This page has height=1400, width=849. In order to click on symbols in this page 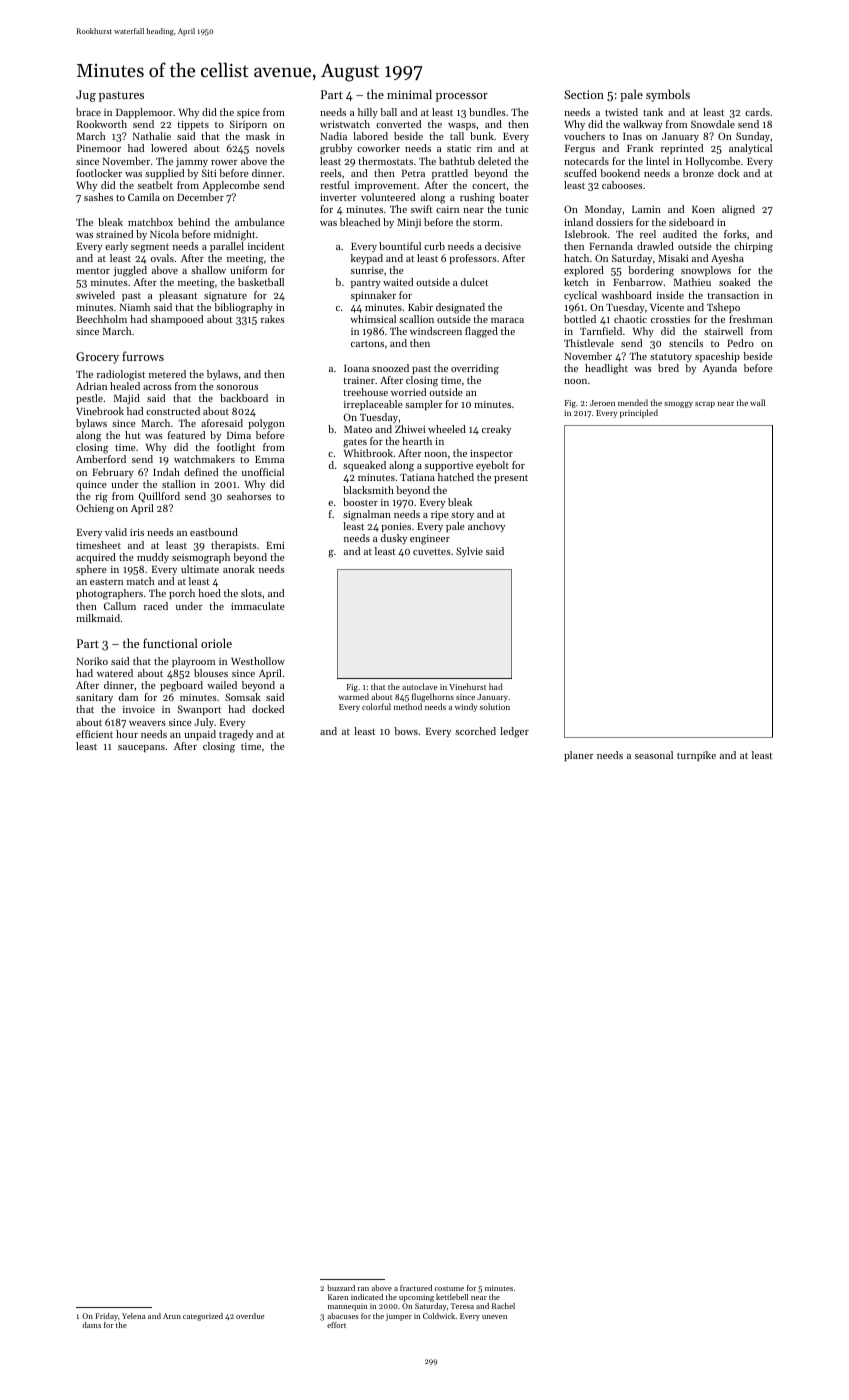, I will do `click(668, 95)`.
